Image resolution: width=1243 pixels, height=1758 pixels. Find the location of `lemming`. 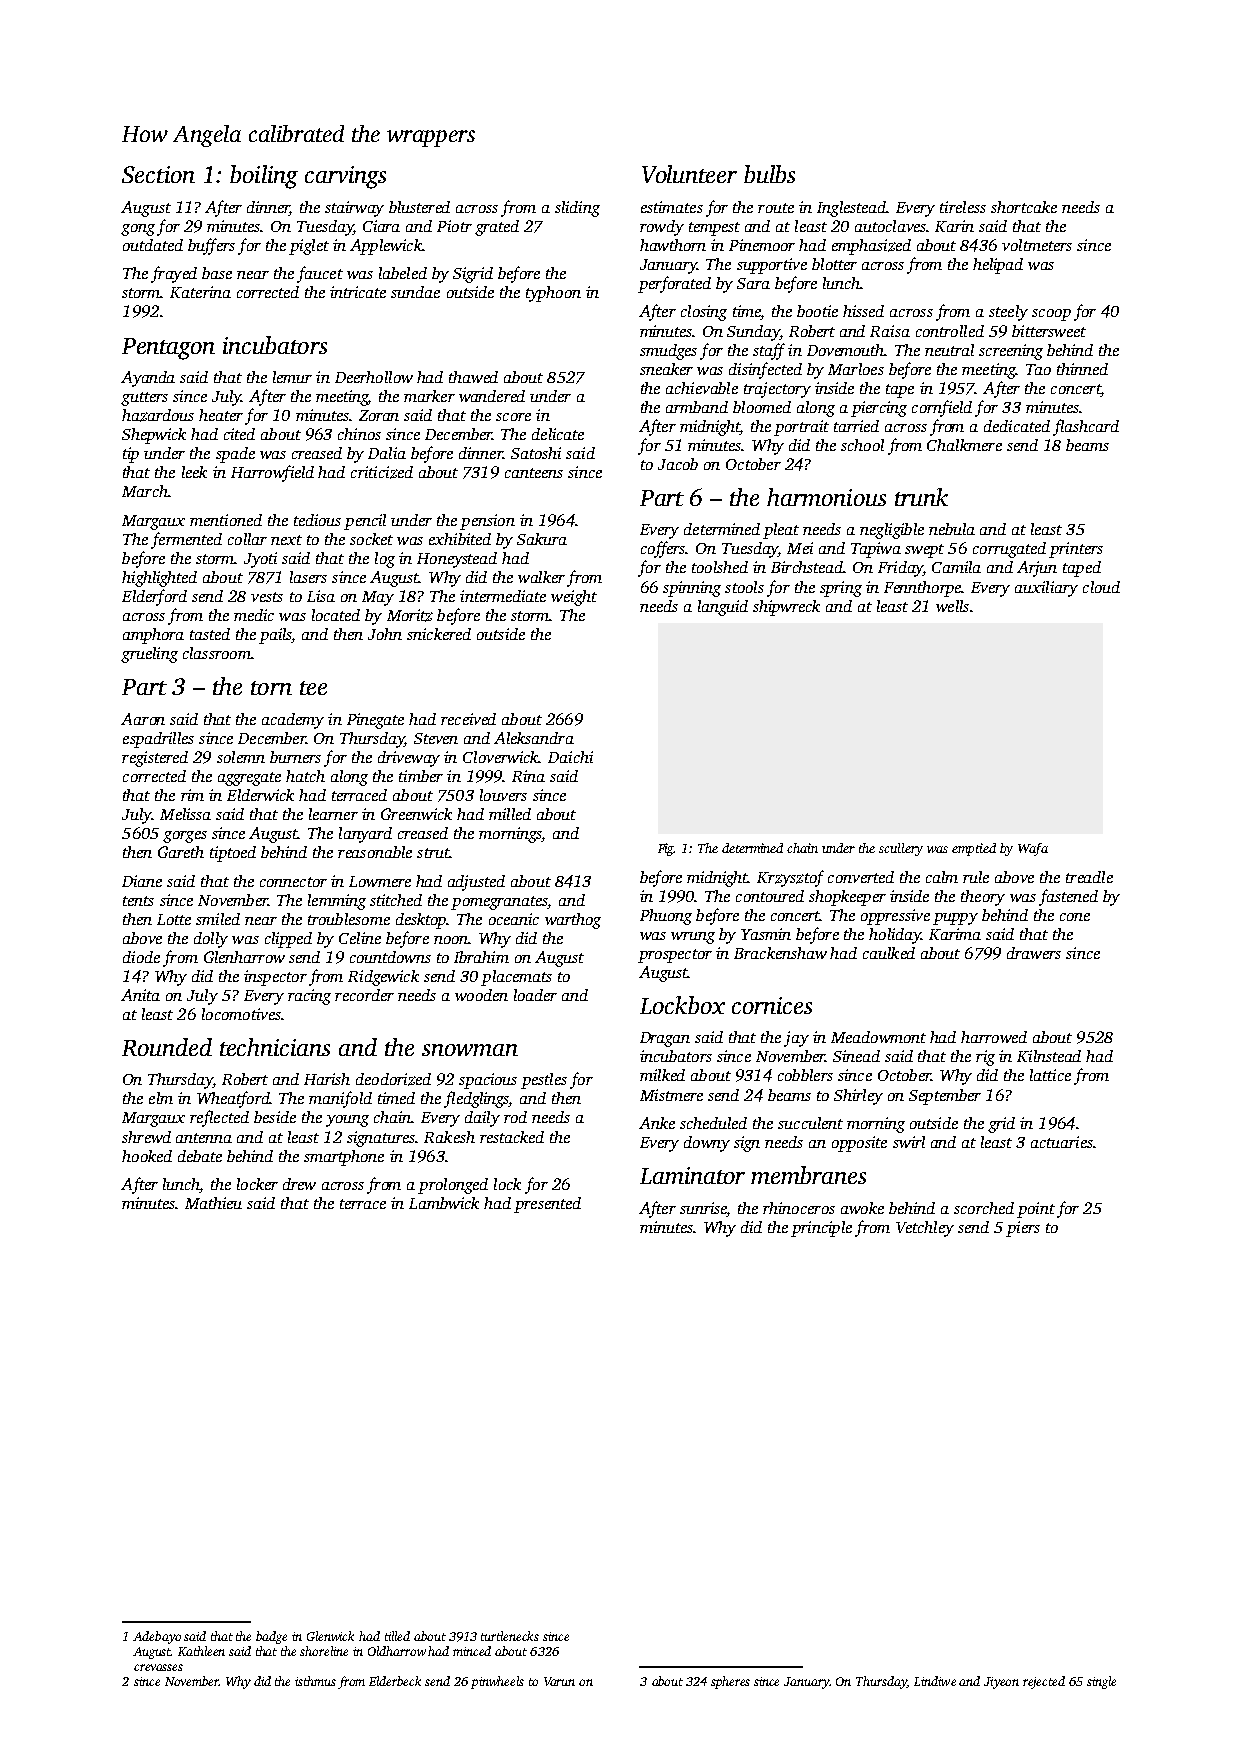

lemming is located at coordinates (337, 902).
